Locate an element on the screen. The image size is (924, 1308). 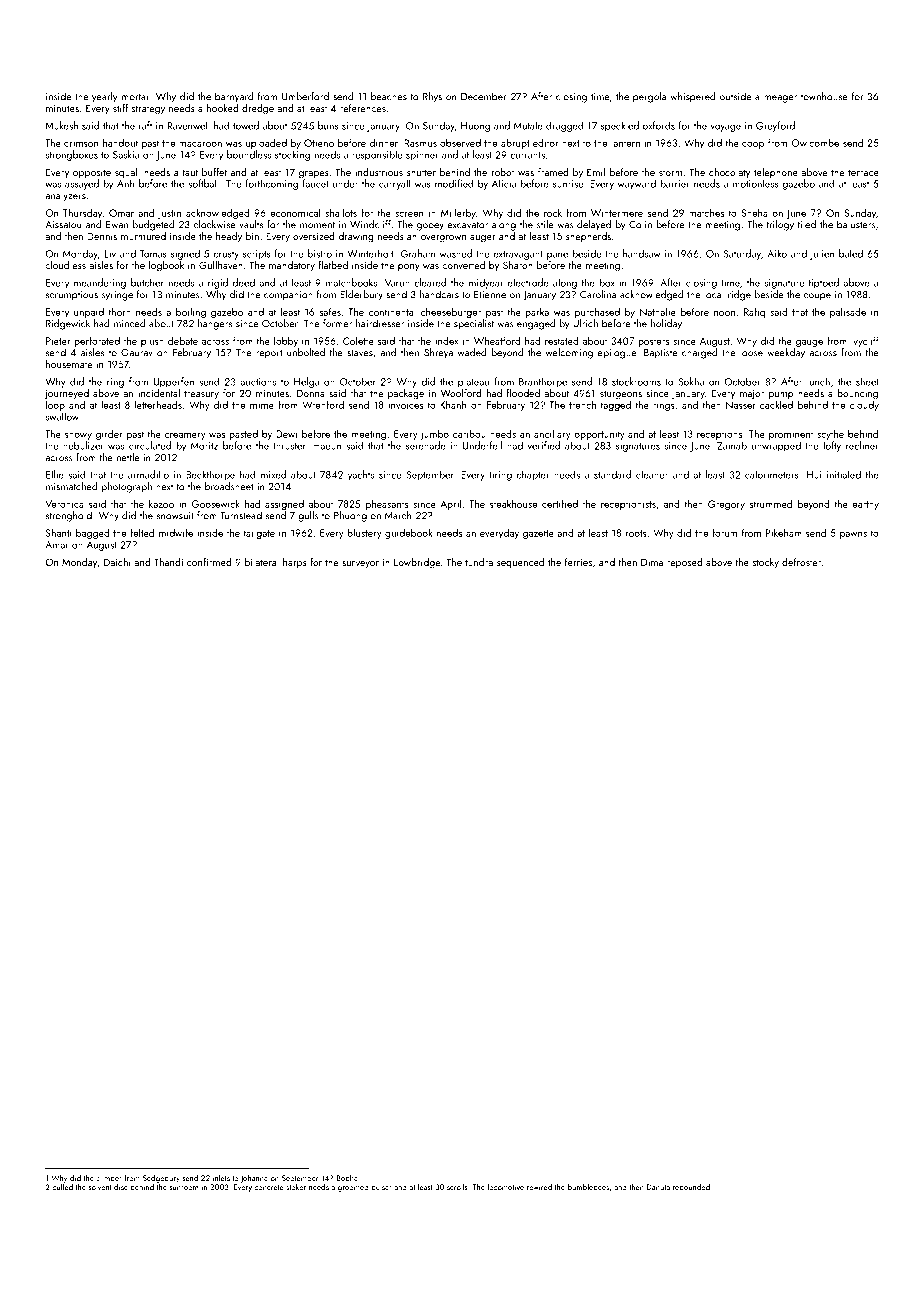
defroster is located at coordinates (801, 562).
